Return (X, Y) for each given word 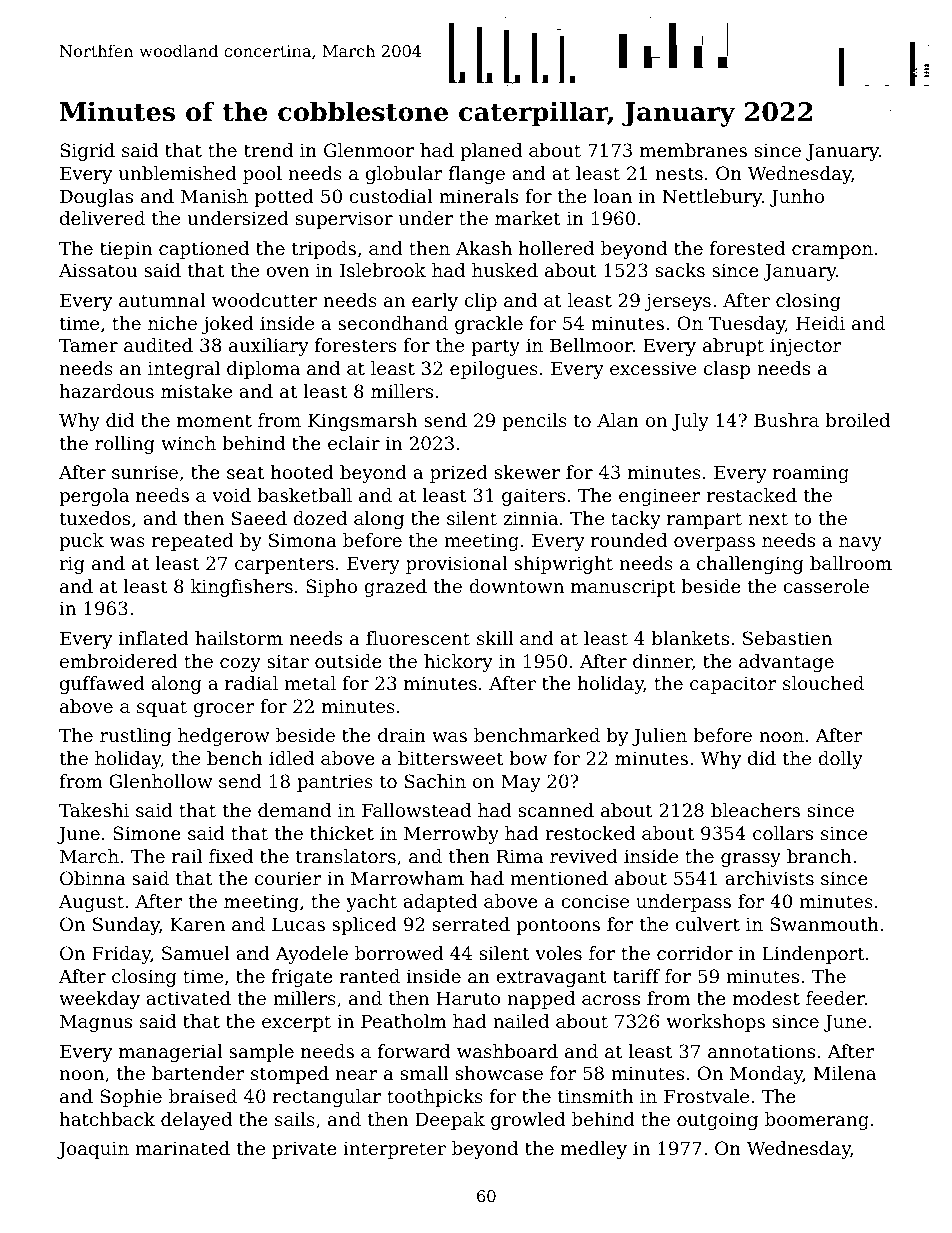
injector (806, 347)
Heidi (820, 323)
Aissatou (98, 270)
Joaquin (93, 1150)
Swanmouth (824, 924)
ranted (370, 976)
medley (594, 1150)
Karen (197, 924)
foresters (355, 345)
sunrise (145, 472)
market (528, 218)
